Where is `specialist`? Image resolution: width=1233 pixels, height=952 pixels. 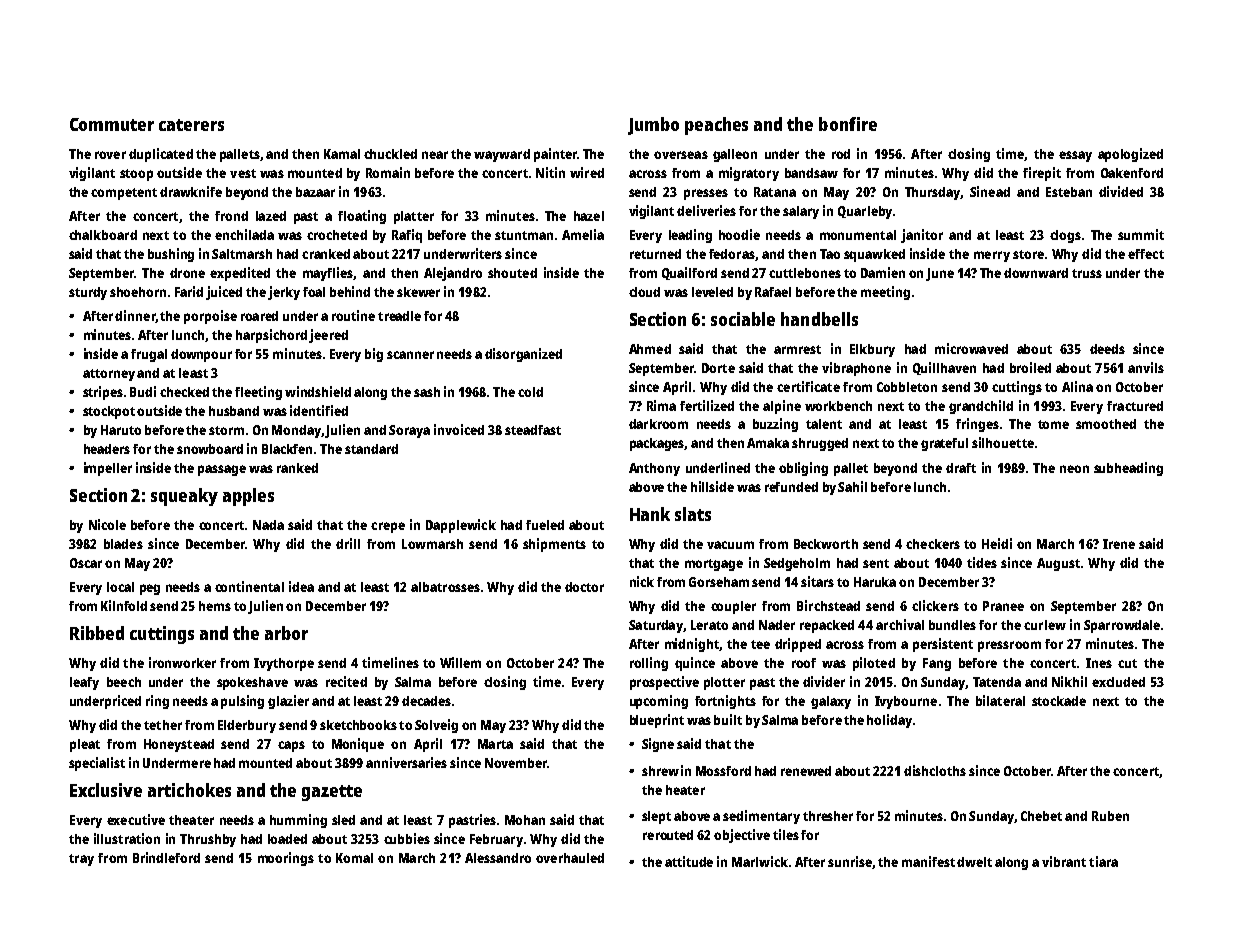 specialist is located at coordinates (97, 764).
